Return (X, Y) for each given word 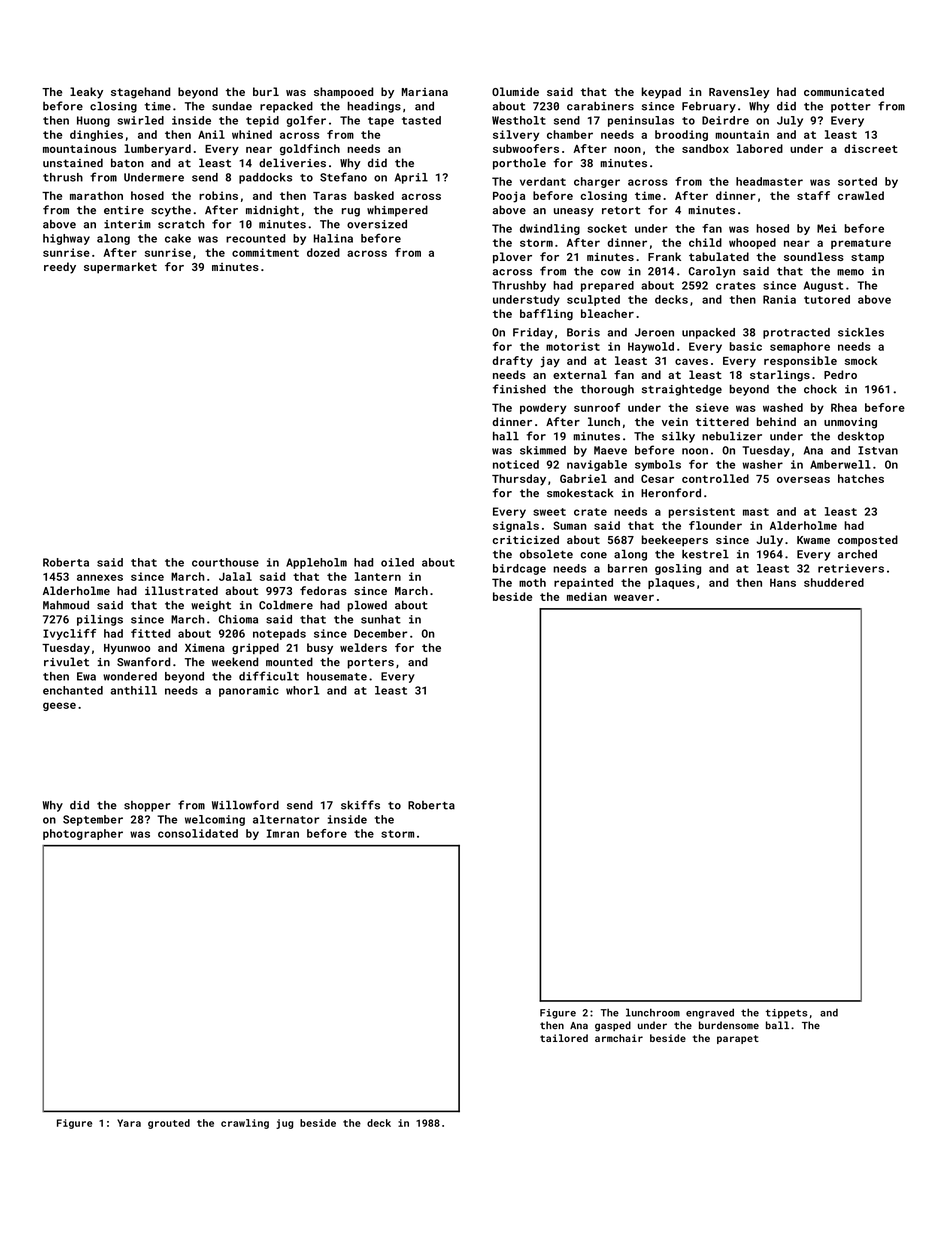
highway (66, 239)
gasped (613, 1026)
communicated (844, 91)
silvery (516, 135)
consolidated (198, 833)
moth (532, 582)
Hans (783, 582)
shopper (147, 806)
